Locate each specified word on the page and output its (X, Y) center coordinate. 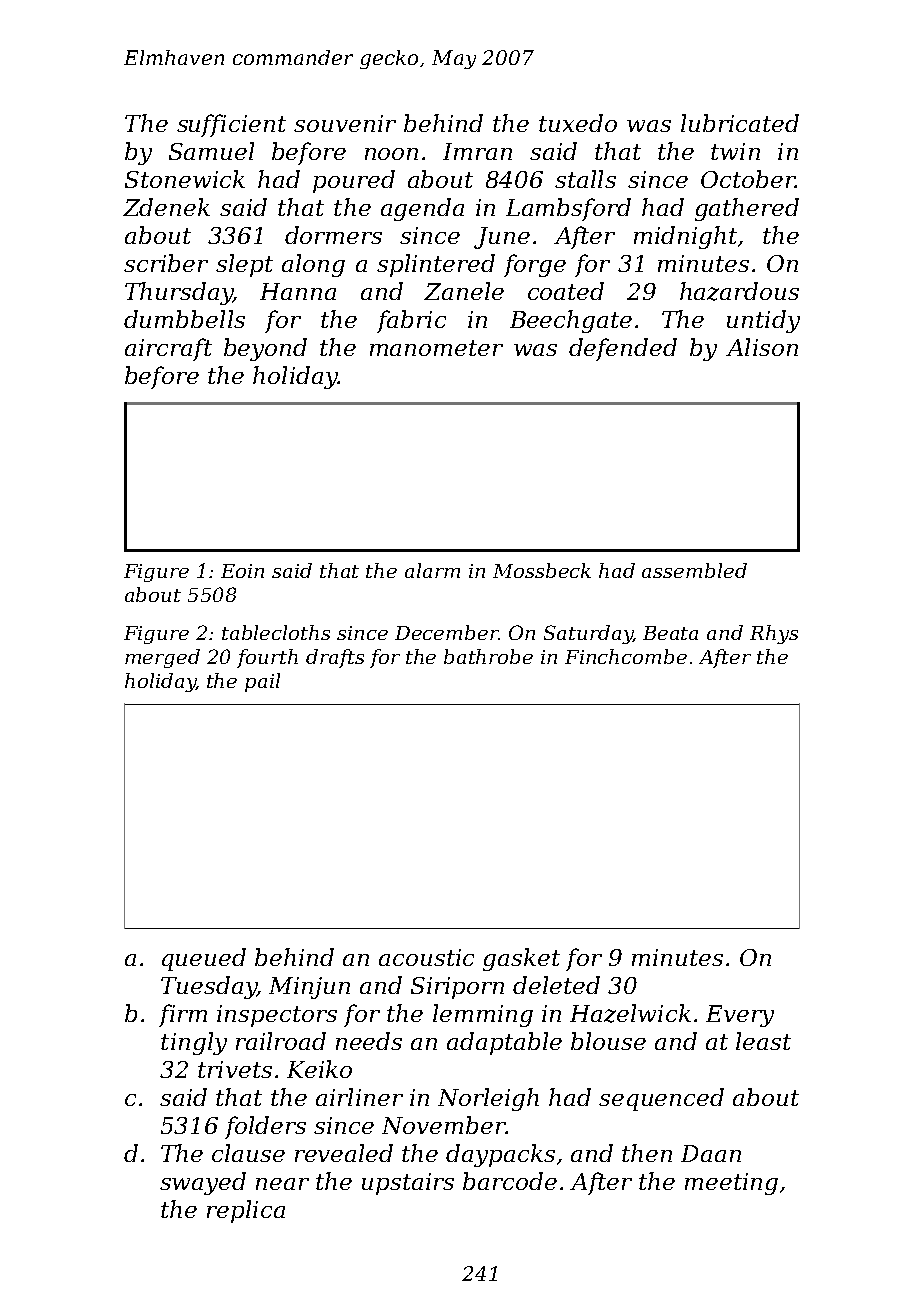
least (763, 1041)
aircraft (168, 349)
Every (740, 1016)
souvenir (345, 123)
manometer (436, 348)
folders (265, 1127)
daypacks (500, 1155)
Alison (762, 347)
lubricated (740, 123)
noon (391, 154)
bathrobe (488, 656)
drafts (335, 658)
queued (204, 959)
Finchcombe (626, 656)
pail (262, 682)
